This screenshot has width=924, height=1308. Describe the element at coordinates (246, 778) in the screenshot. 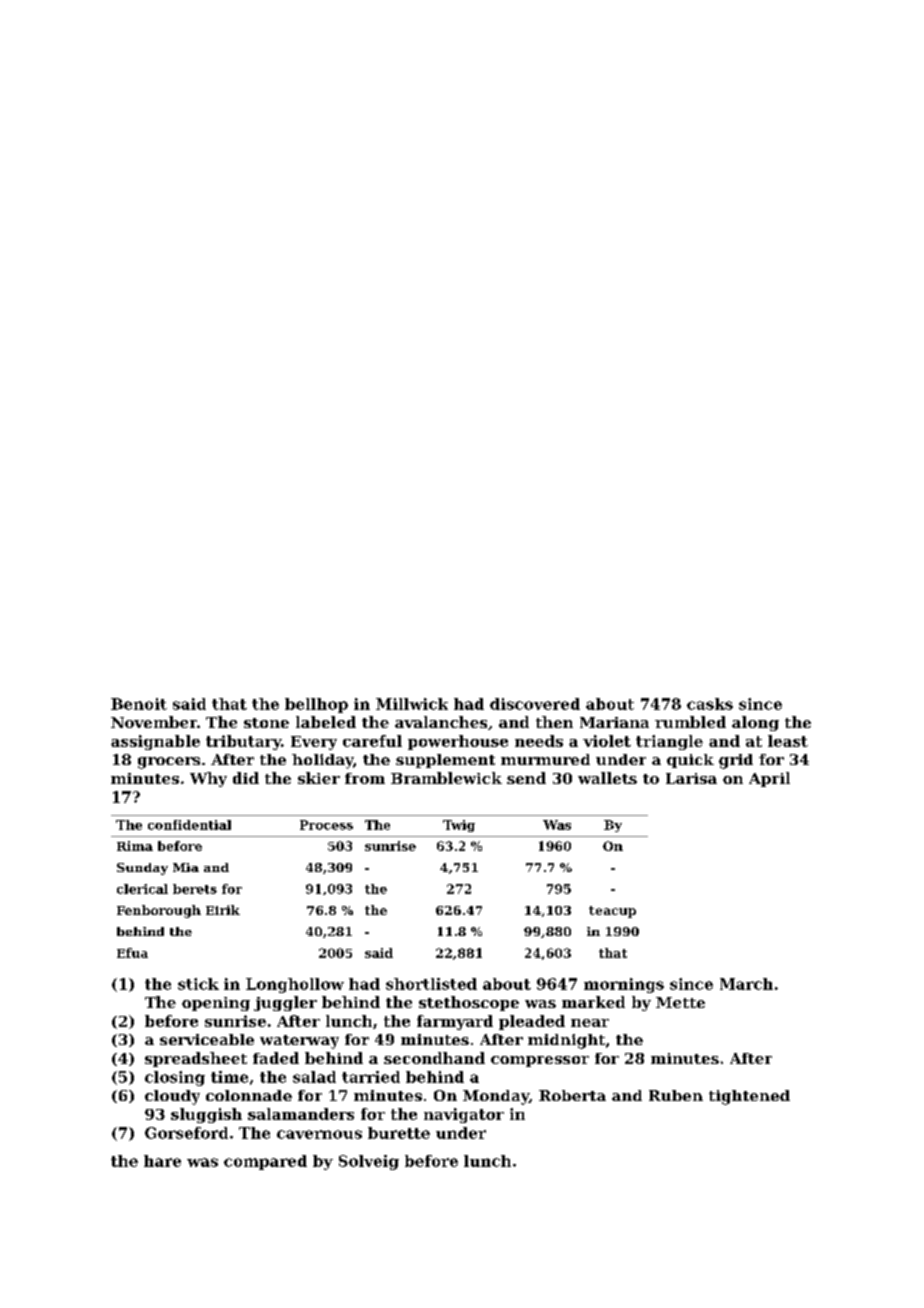

I see `did` at that location.
